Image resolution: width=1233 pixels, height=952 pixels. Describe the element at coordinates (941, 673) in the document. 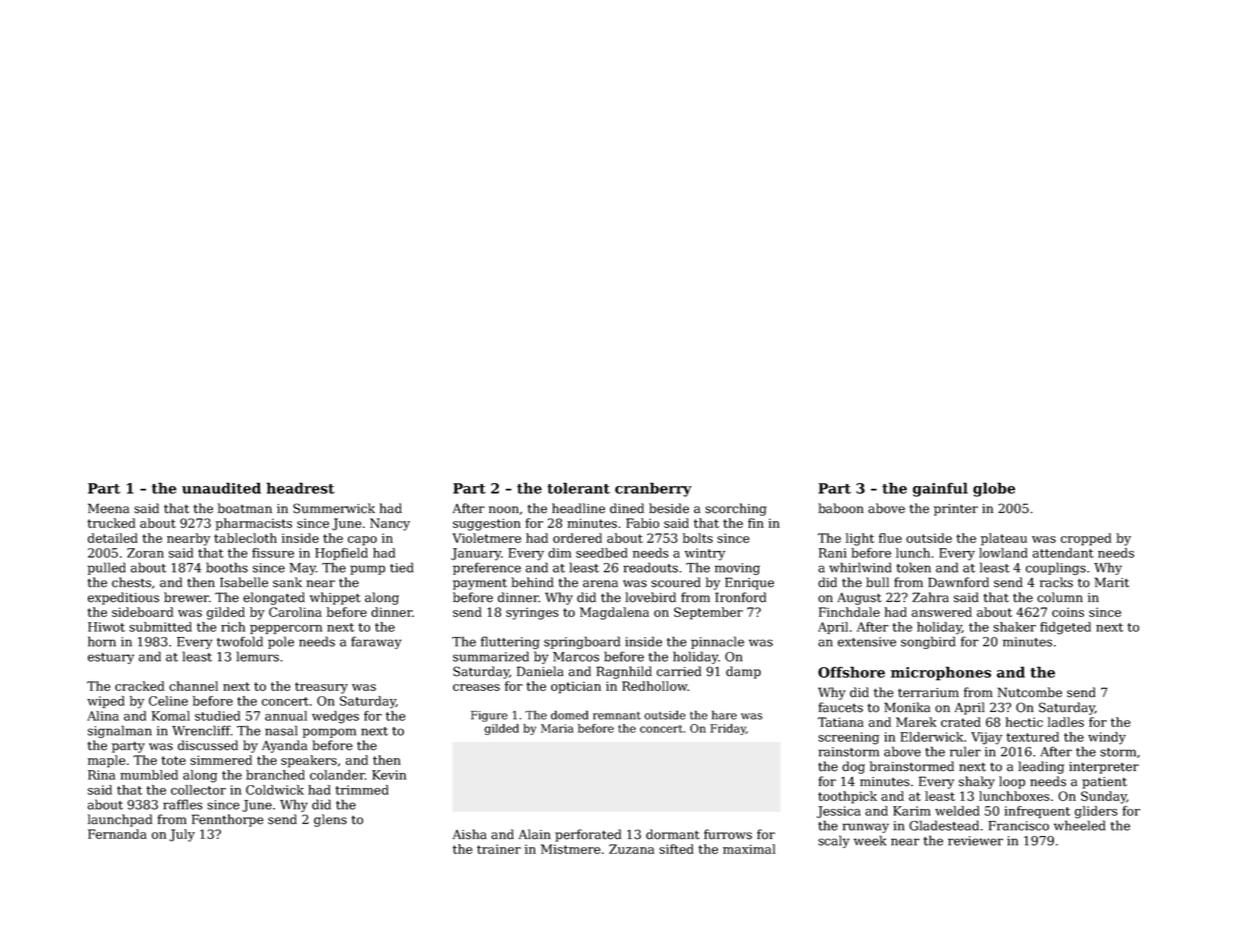

I see `microphones` at that location.
